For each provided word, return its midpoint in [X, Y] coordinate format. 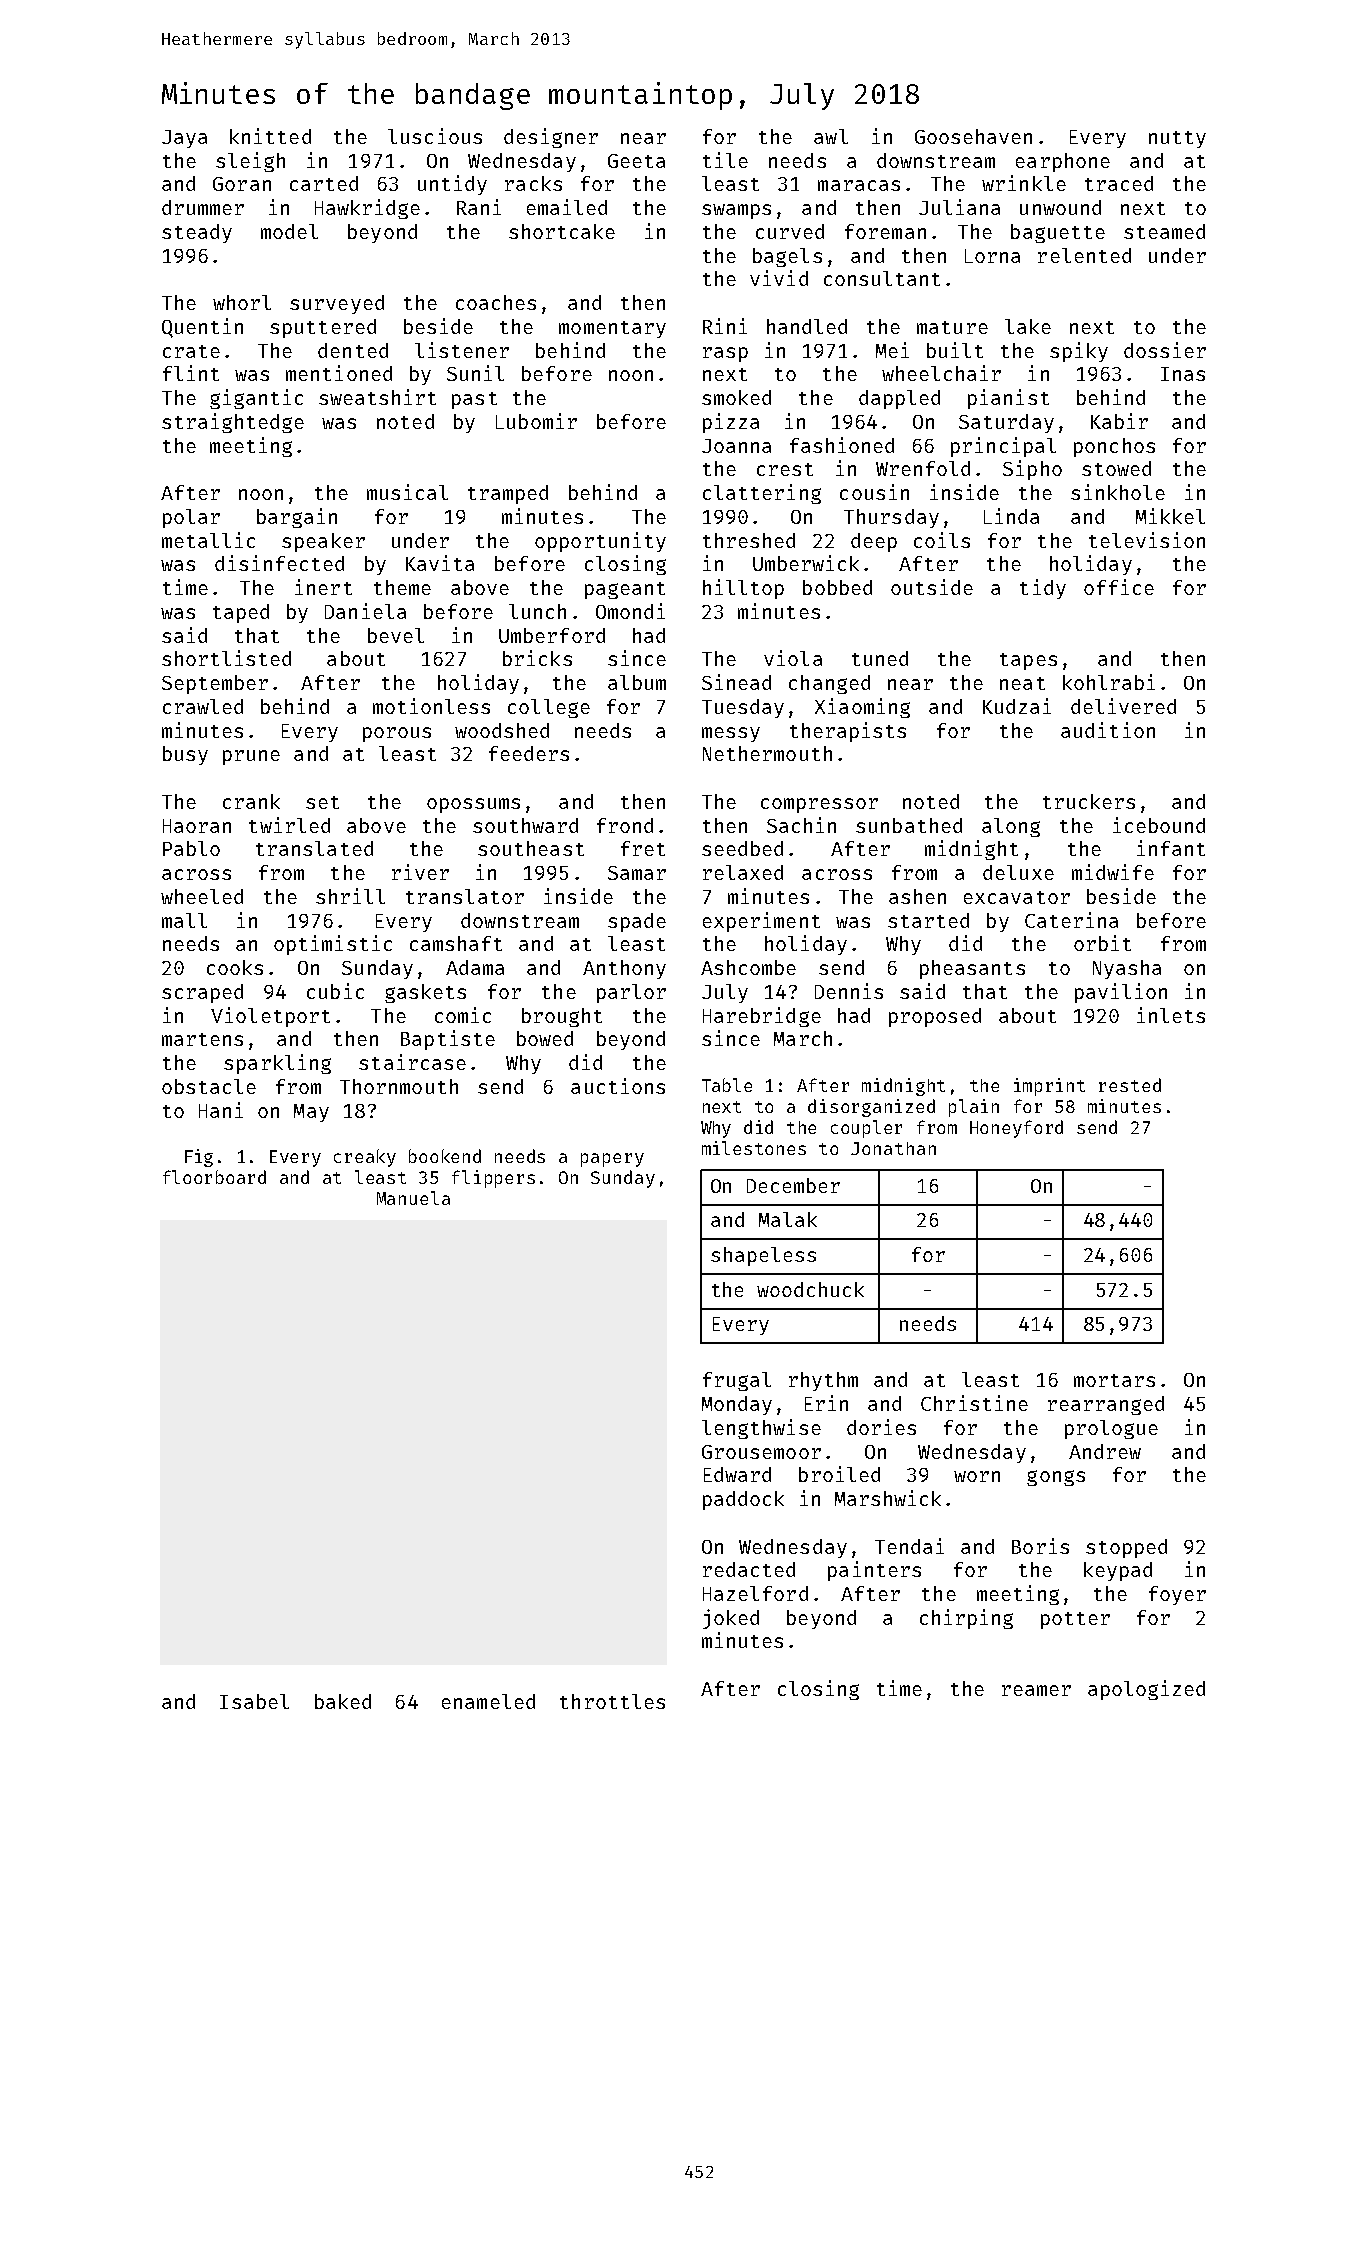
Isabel [254, 1701]
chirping [966, 1619]
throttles [612, 1701]
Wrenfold [923, 468]
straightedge [233, 423]
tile [725, 160]
